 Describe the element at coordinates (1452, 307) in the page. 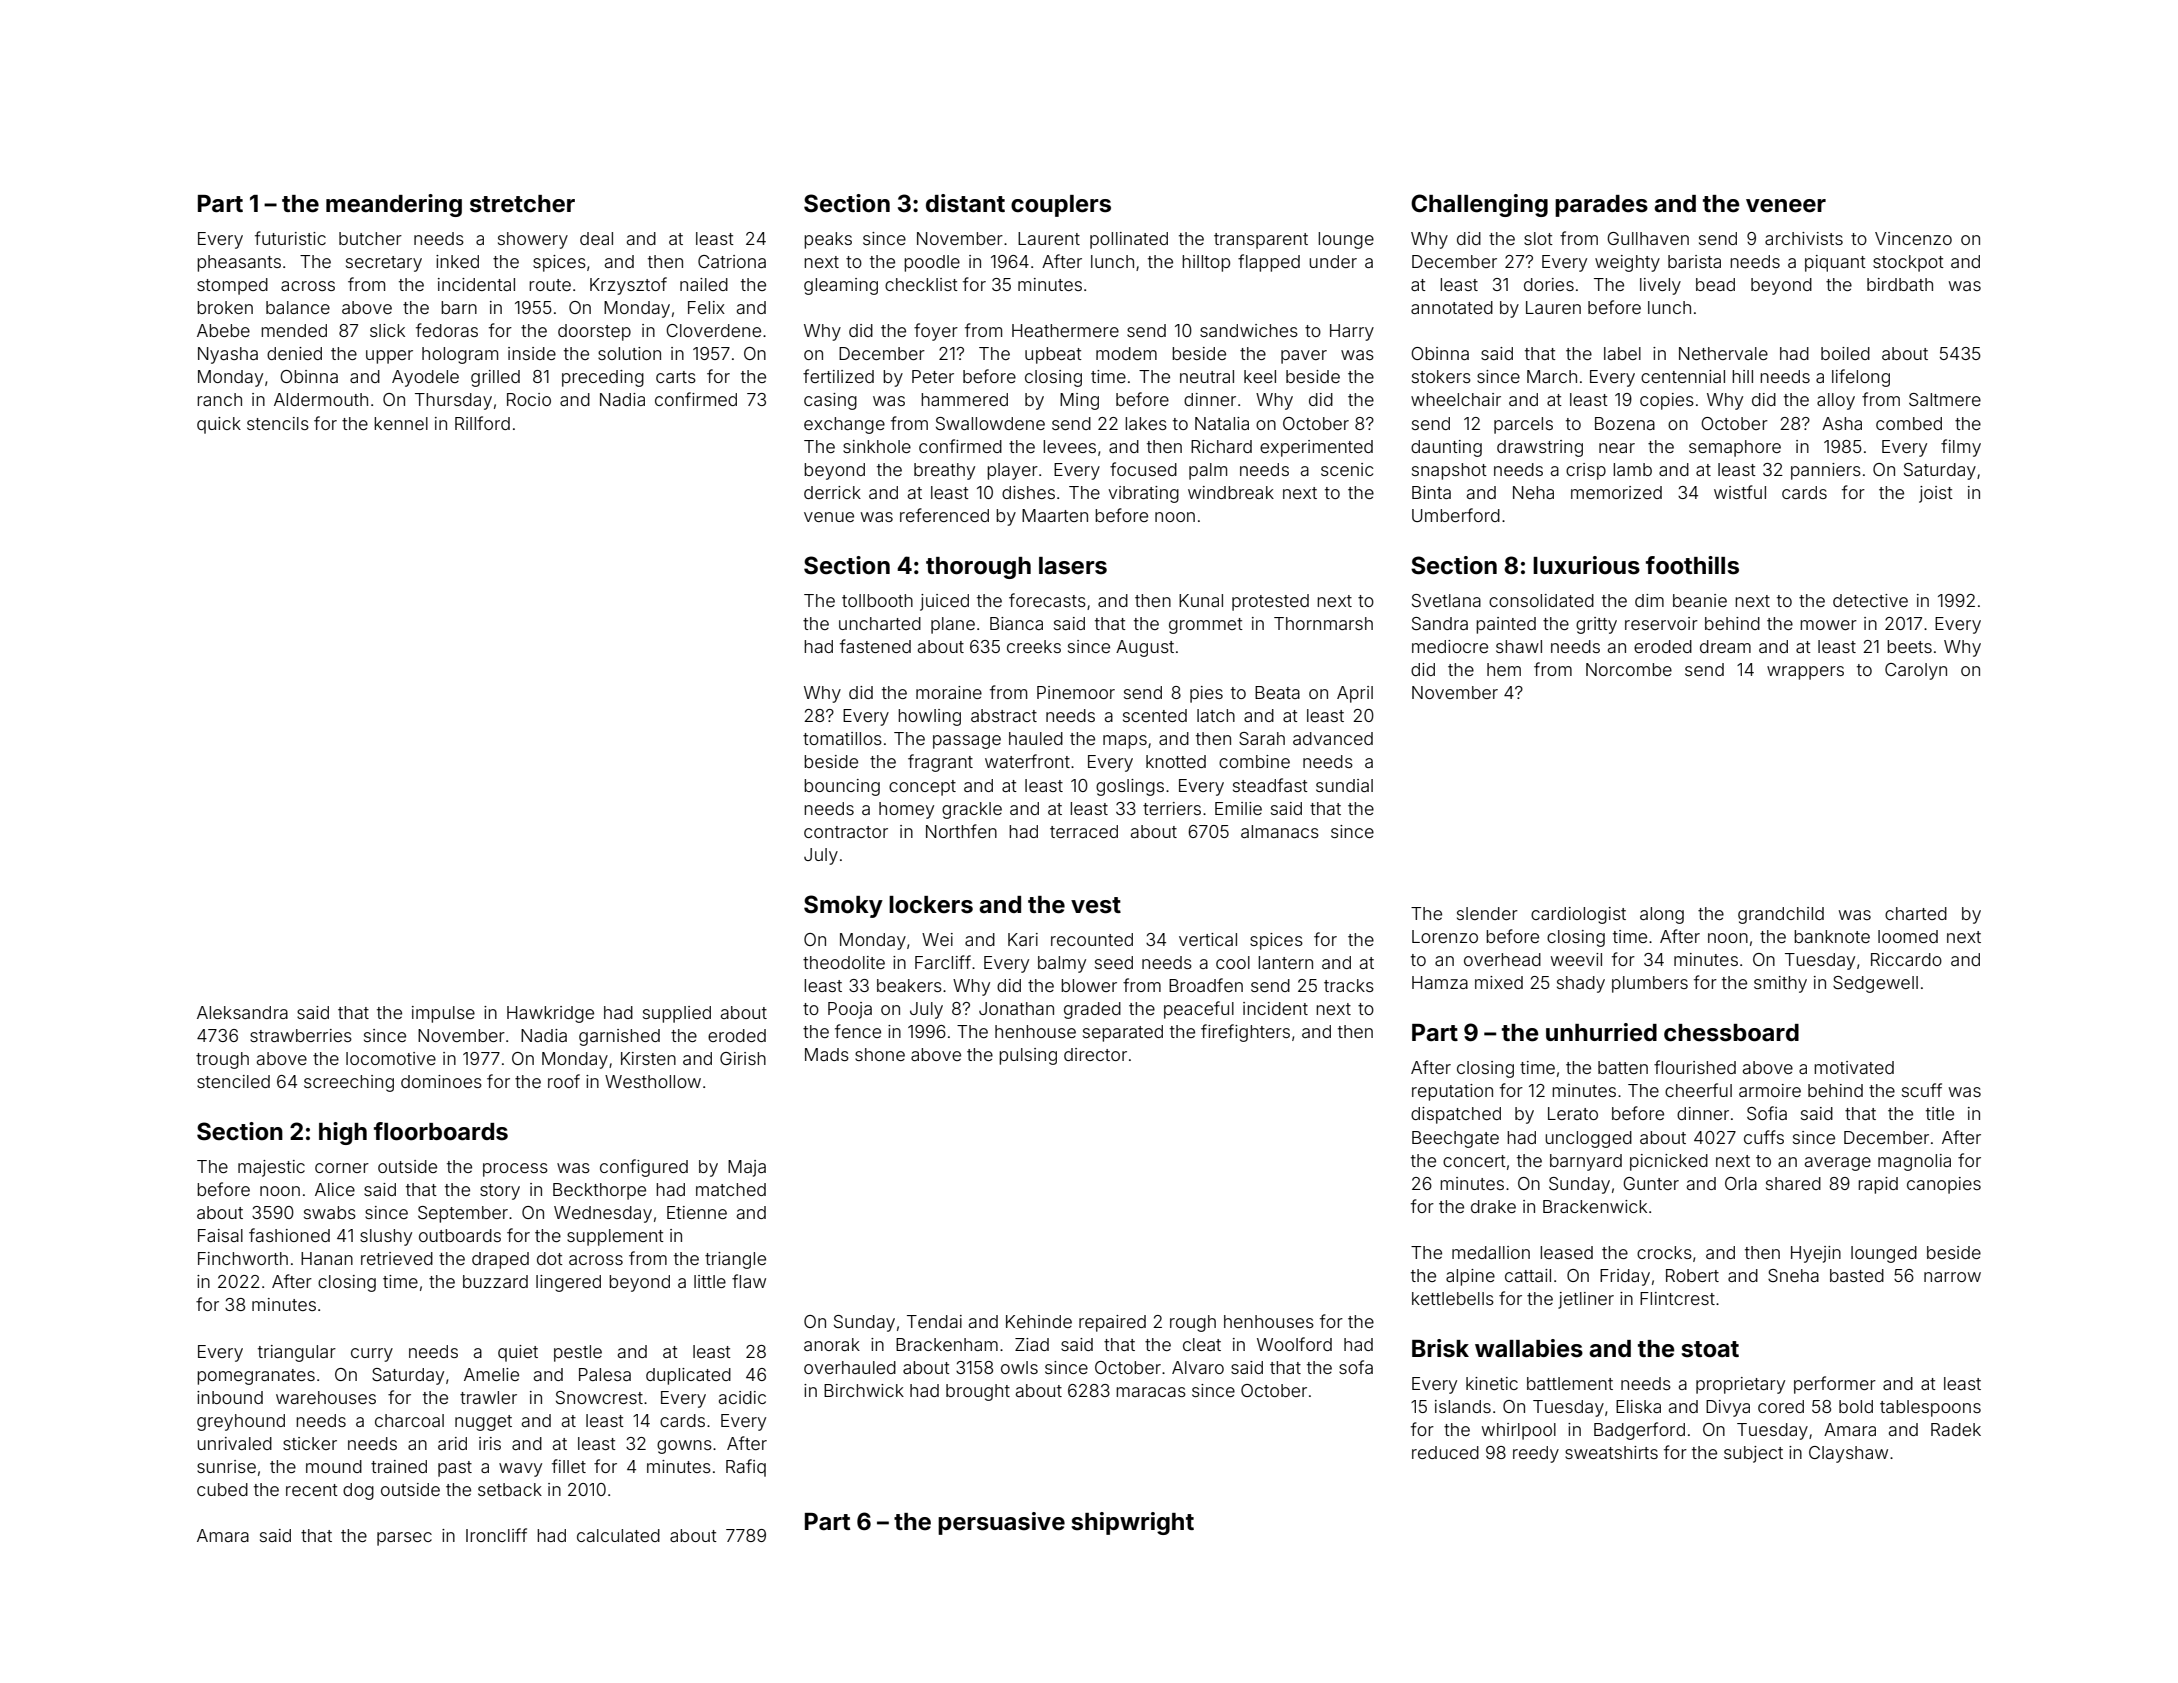

I see `annotated` at that location.
